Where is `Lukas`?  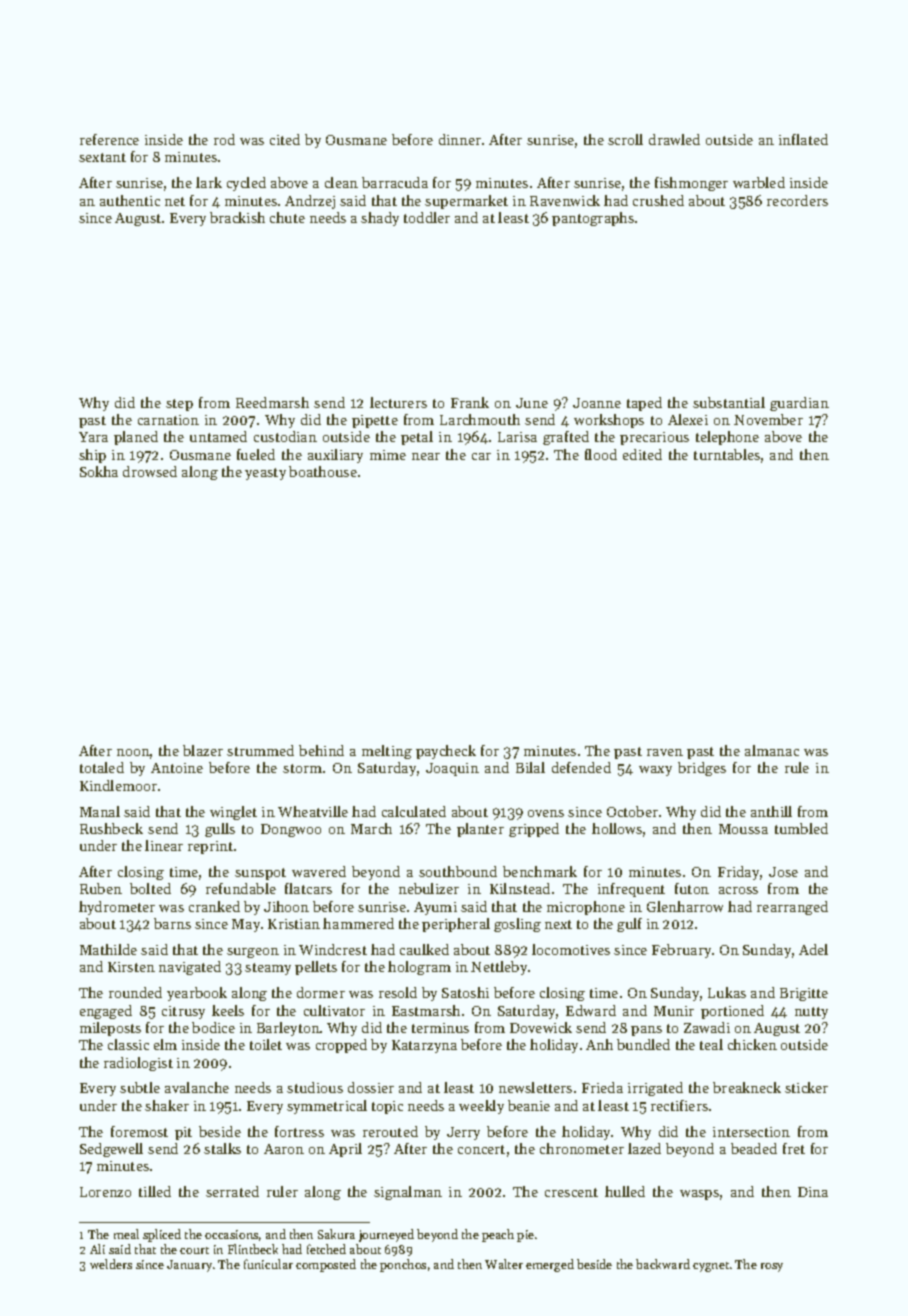 Lukas is located at coordinates (727, 992).
